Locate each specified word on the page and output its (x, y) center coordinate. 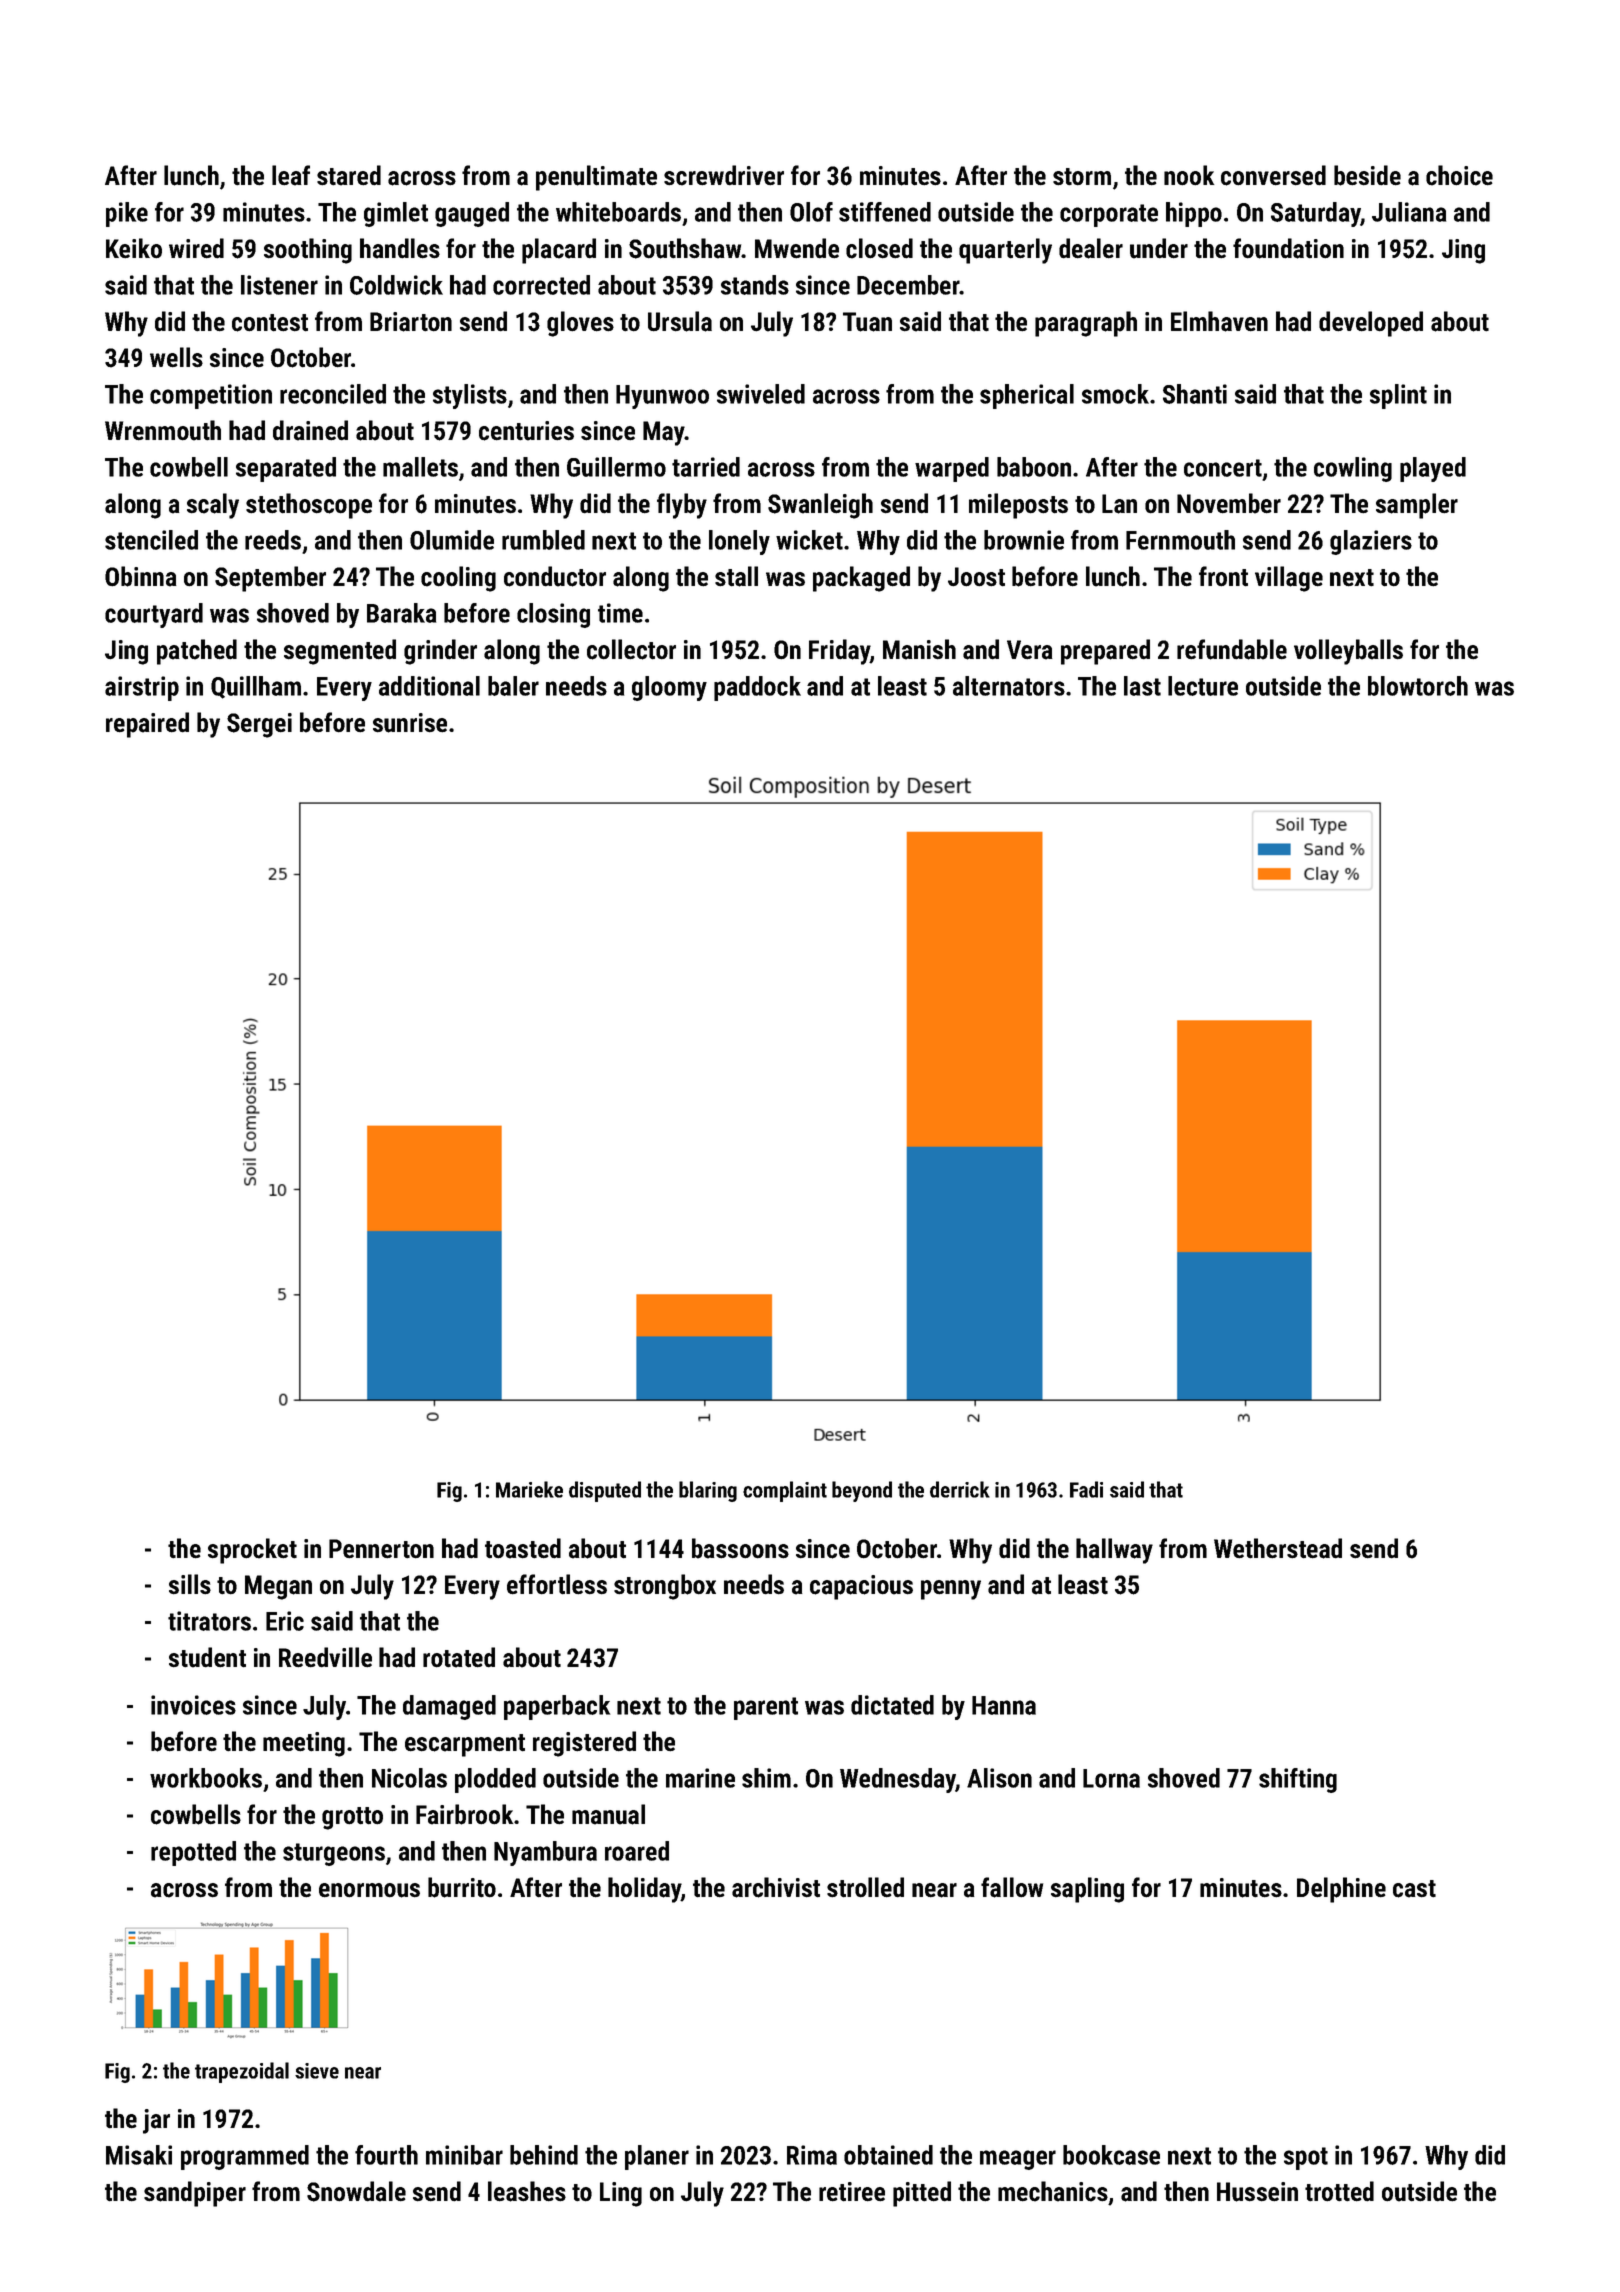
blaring (708, 1491)
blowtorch (1418, 686)
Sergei (259, 725)
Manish (919, 649)
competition (211, 396)
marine (700, 1778)
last (1142, 686)
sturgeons (334, 1854)
